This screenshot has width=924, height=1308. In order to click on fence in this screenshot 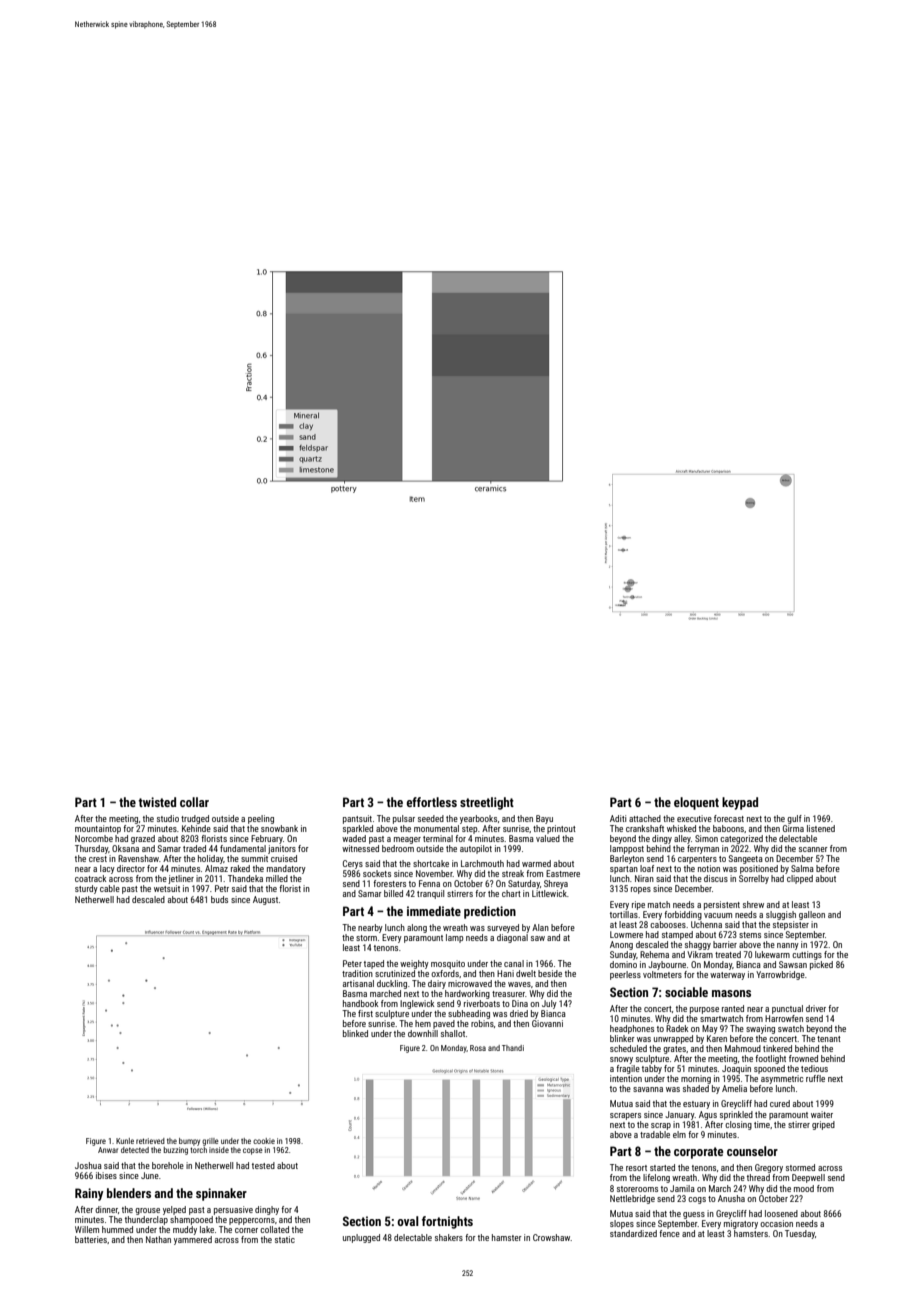, I will do `click(669, 1233)`.
